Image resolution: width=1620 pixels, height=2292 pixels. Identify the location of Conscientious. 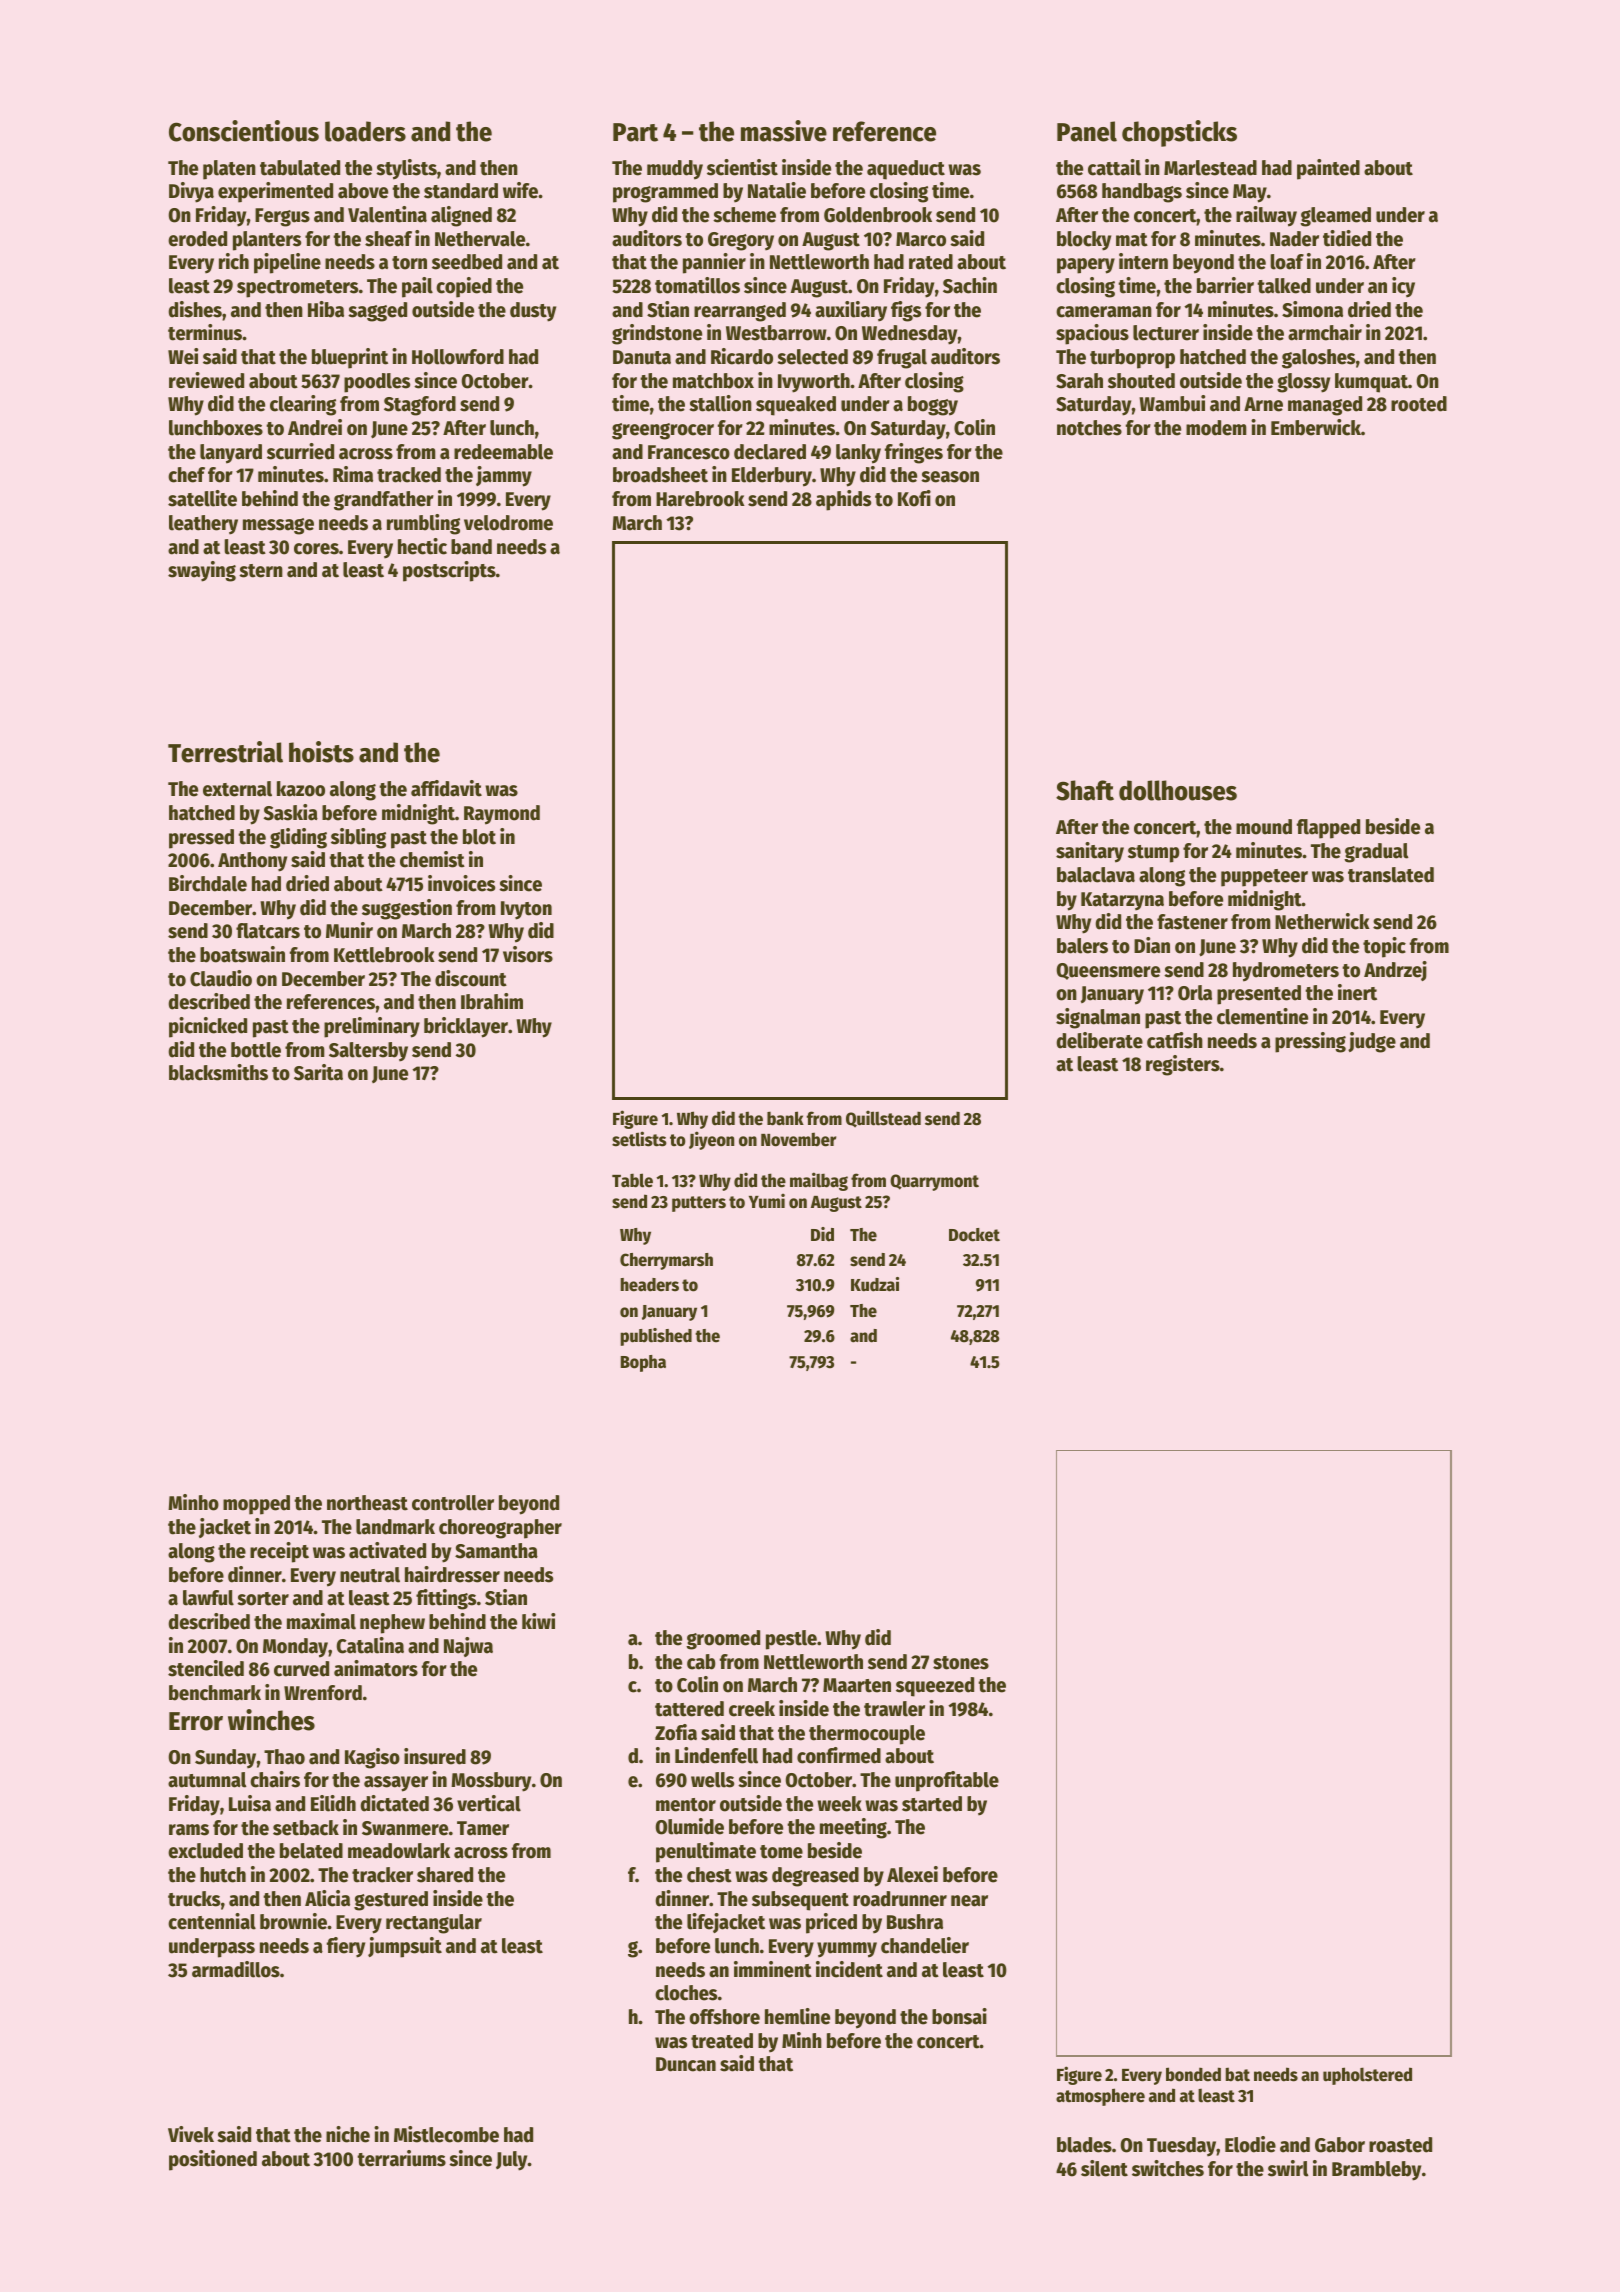
(244, 131).
